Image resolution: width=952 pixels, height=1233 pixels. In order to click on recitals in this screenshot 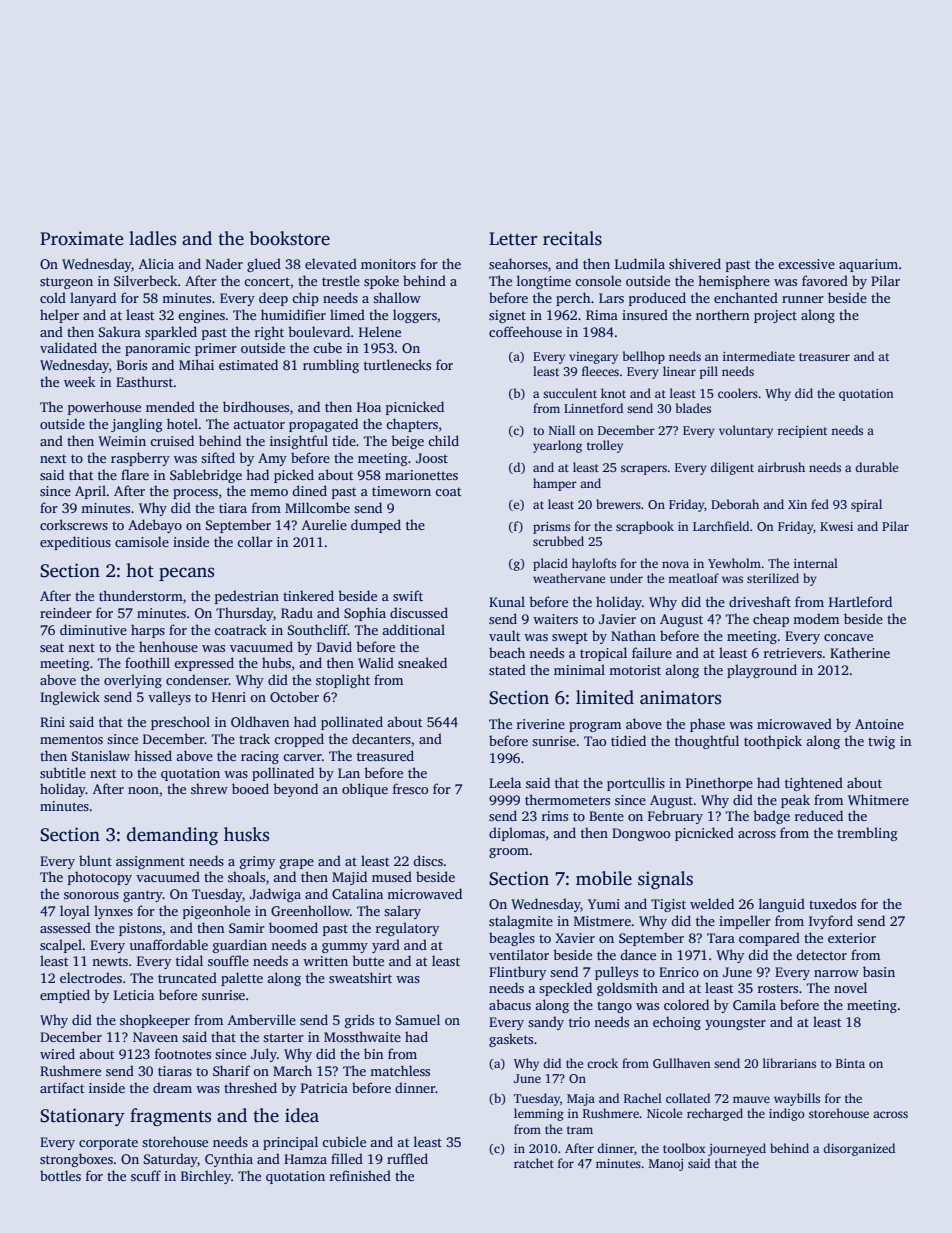, I will do `click(572, 238)`.
